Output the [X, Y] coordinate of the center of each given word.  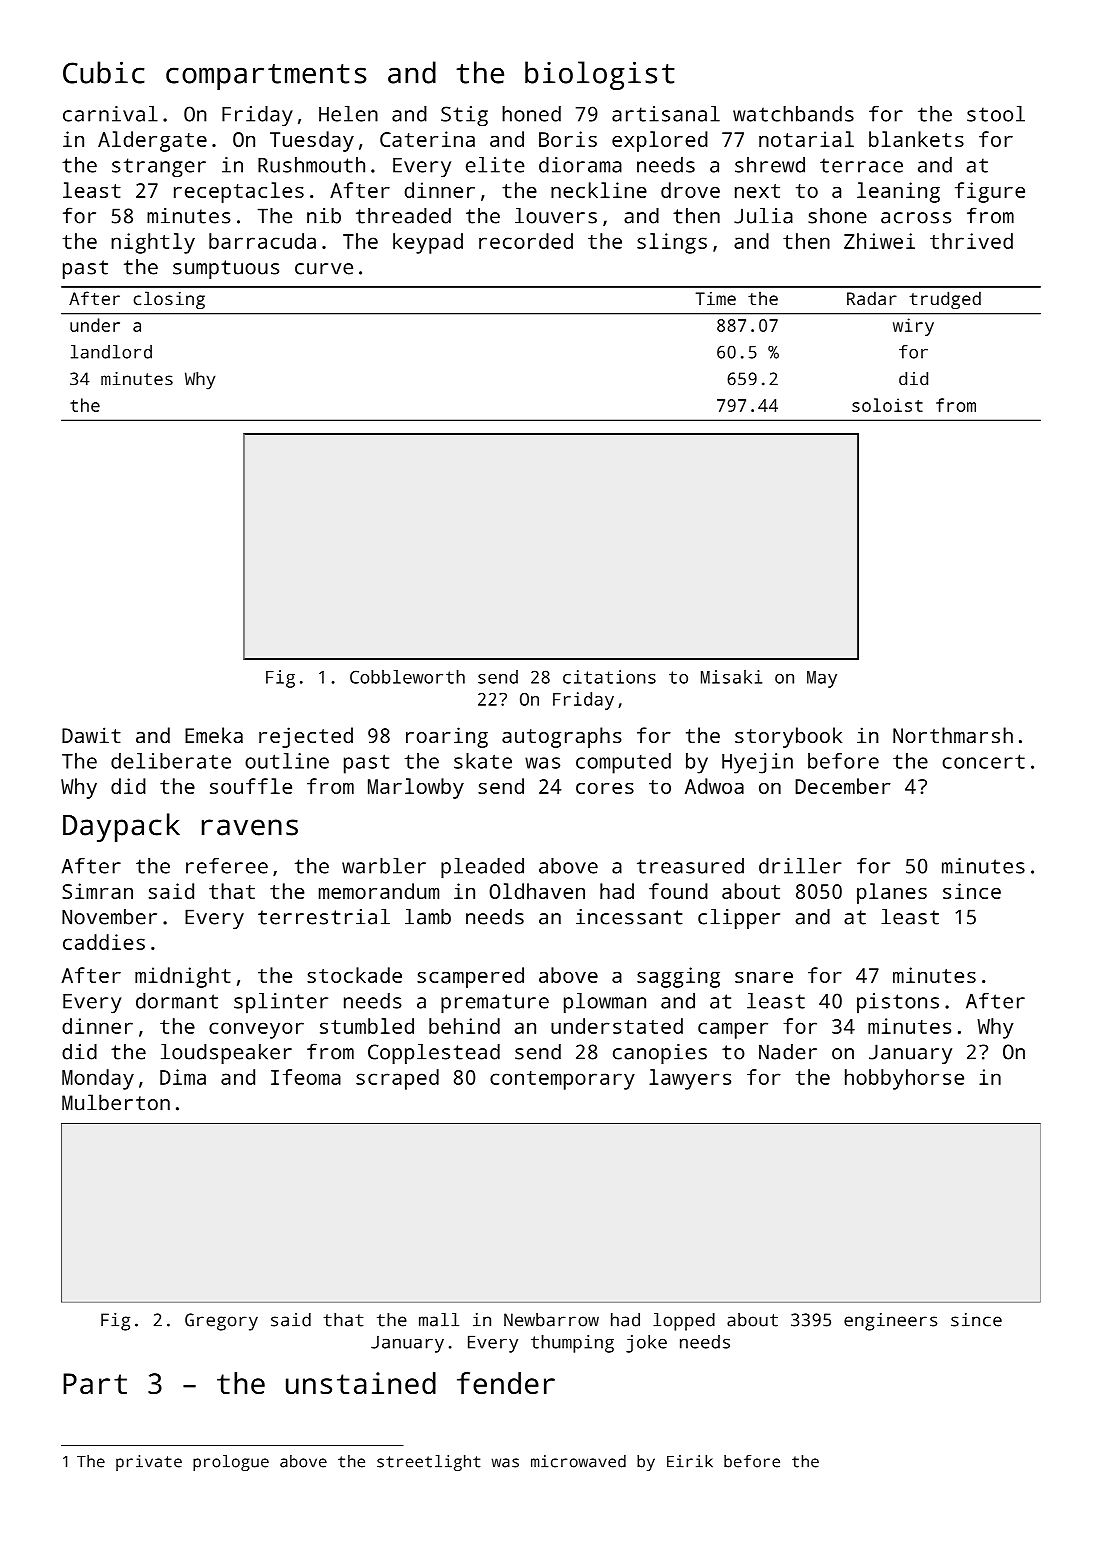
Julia [763, 216]
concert [983, 761]
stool [996, 114]
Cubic [104, 72]
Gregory [221, 1322]
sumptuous [226, 269]
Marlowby [416, 788]
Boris [568, 139]
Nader [788, 1052]
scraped [397, 1079]
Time [716, 298]
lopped [684, 1322]
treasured [690, 866]
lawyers [690, 1079]
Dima [183, 1077]
